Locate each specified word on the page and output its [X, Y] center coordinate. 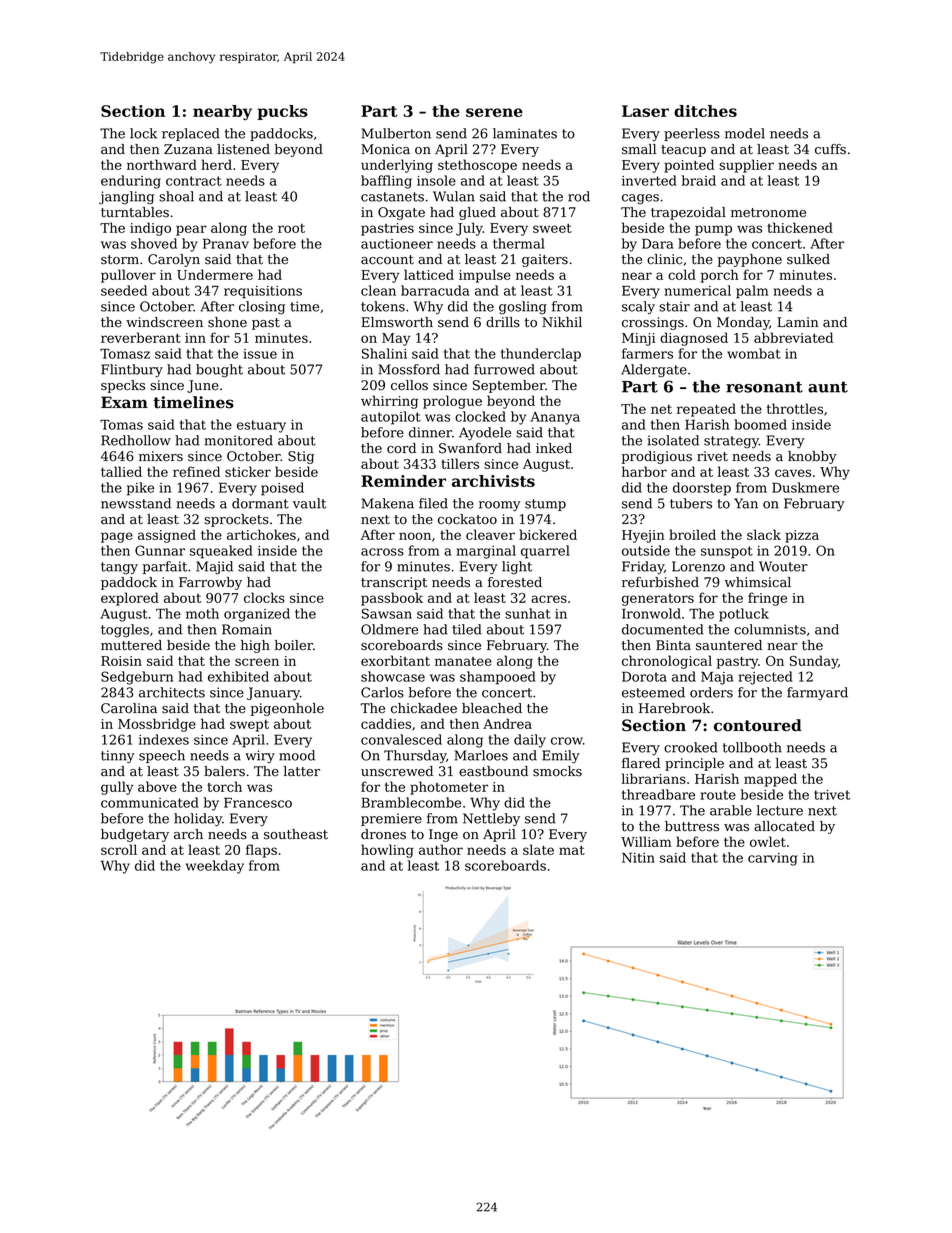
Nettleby [491, 820]
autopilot [391, 418]
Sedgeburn [137, 678]
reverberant [141, 337]
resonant [764, 387]
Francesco [258, 803]
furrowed [504, 369]
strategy [731, 442]
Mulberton [396, 133]
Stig [301, 457]
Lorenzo [698, 566]
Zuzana [188, 149]
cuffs [830, 149]
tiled [467, 629]
